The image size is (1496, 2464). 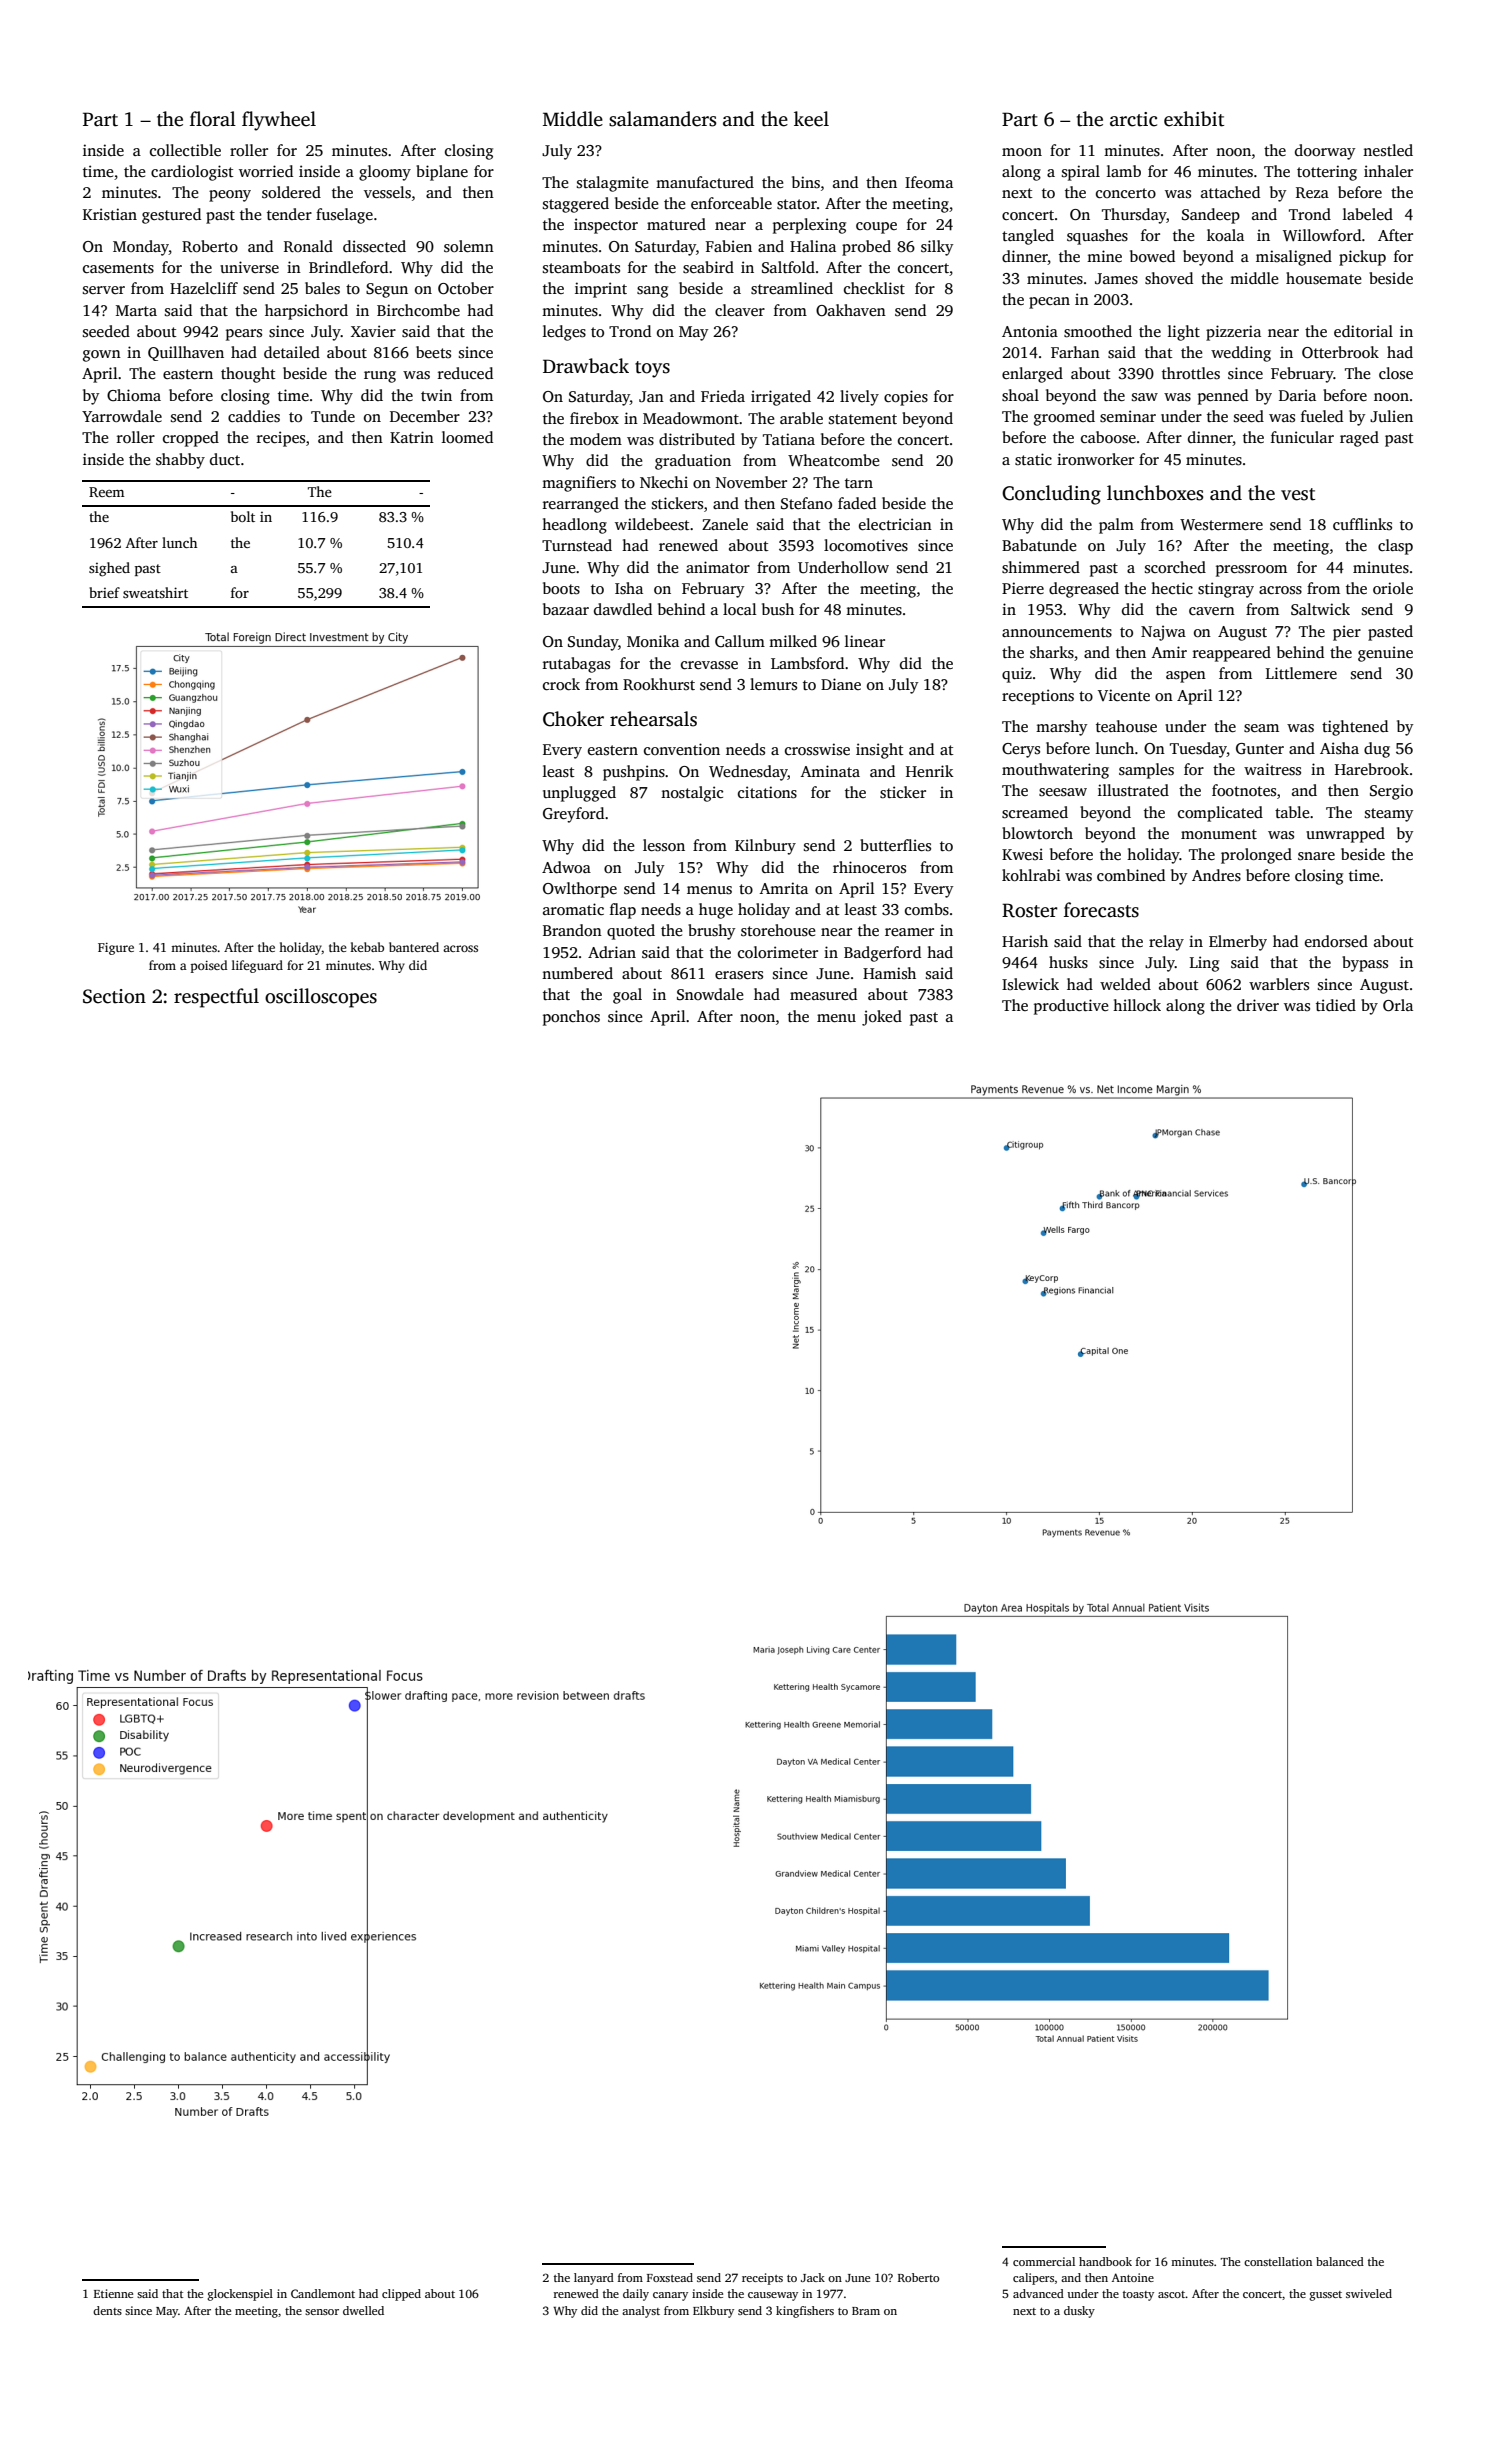 I want to click on glockenspiel, so click(x=240, y=2295).
